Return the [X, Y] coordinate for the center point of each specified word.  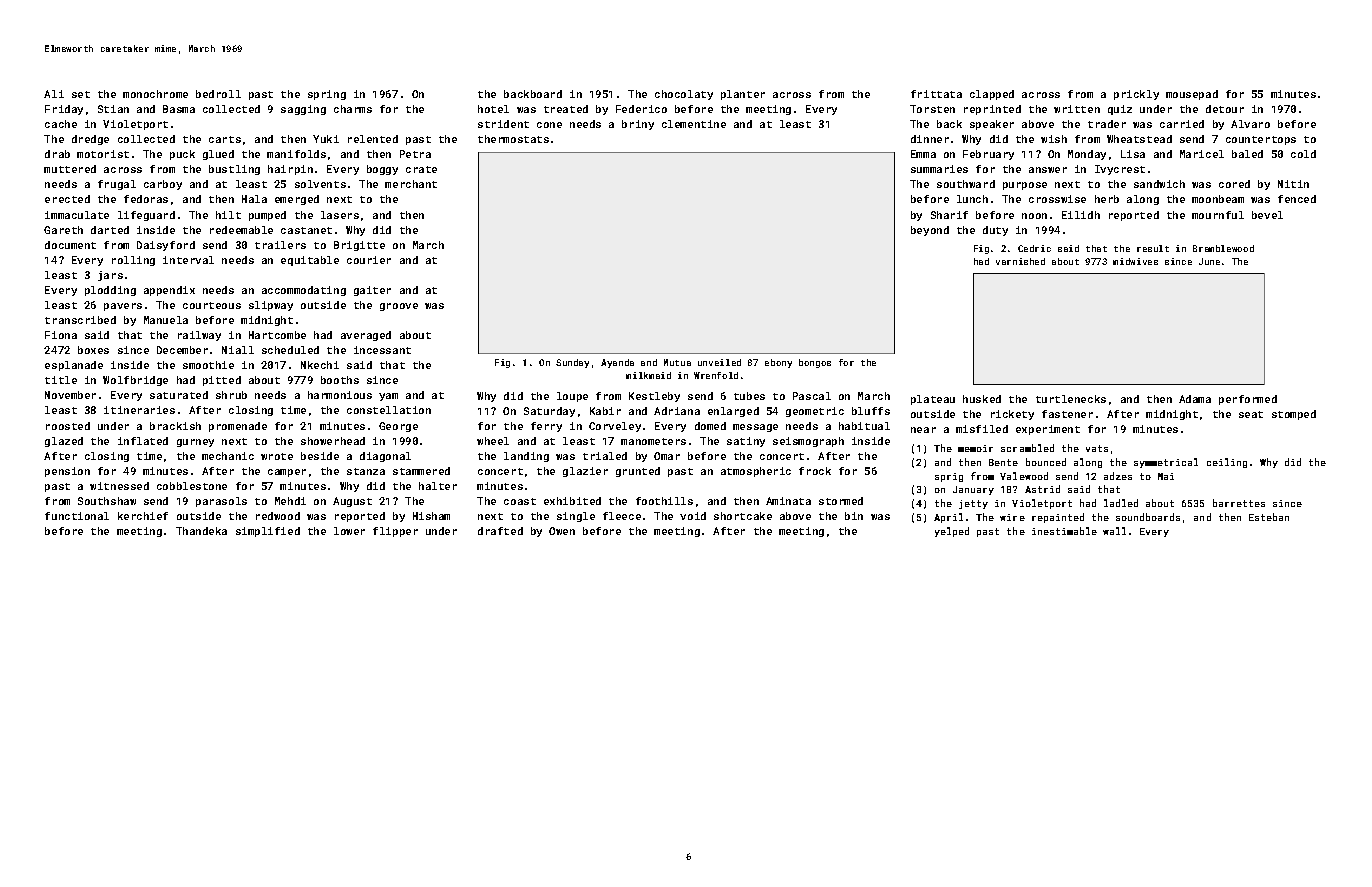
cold [1303, 154]
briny [638, 125]
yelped [952, 532]
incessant [382, 350]
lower [349, 531]
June [1209, 261]
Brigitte [359, 246]
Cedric [1034, 248]
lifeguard [146, 216]
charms [353, 109]
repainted [1058, 518]
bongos [815, 363]
